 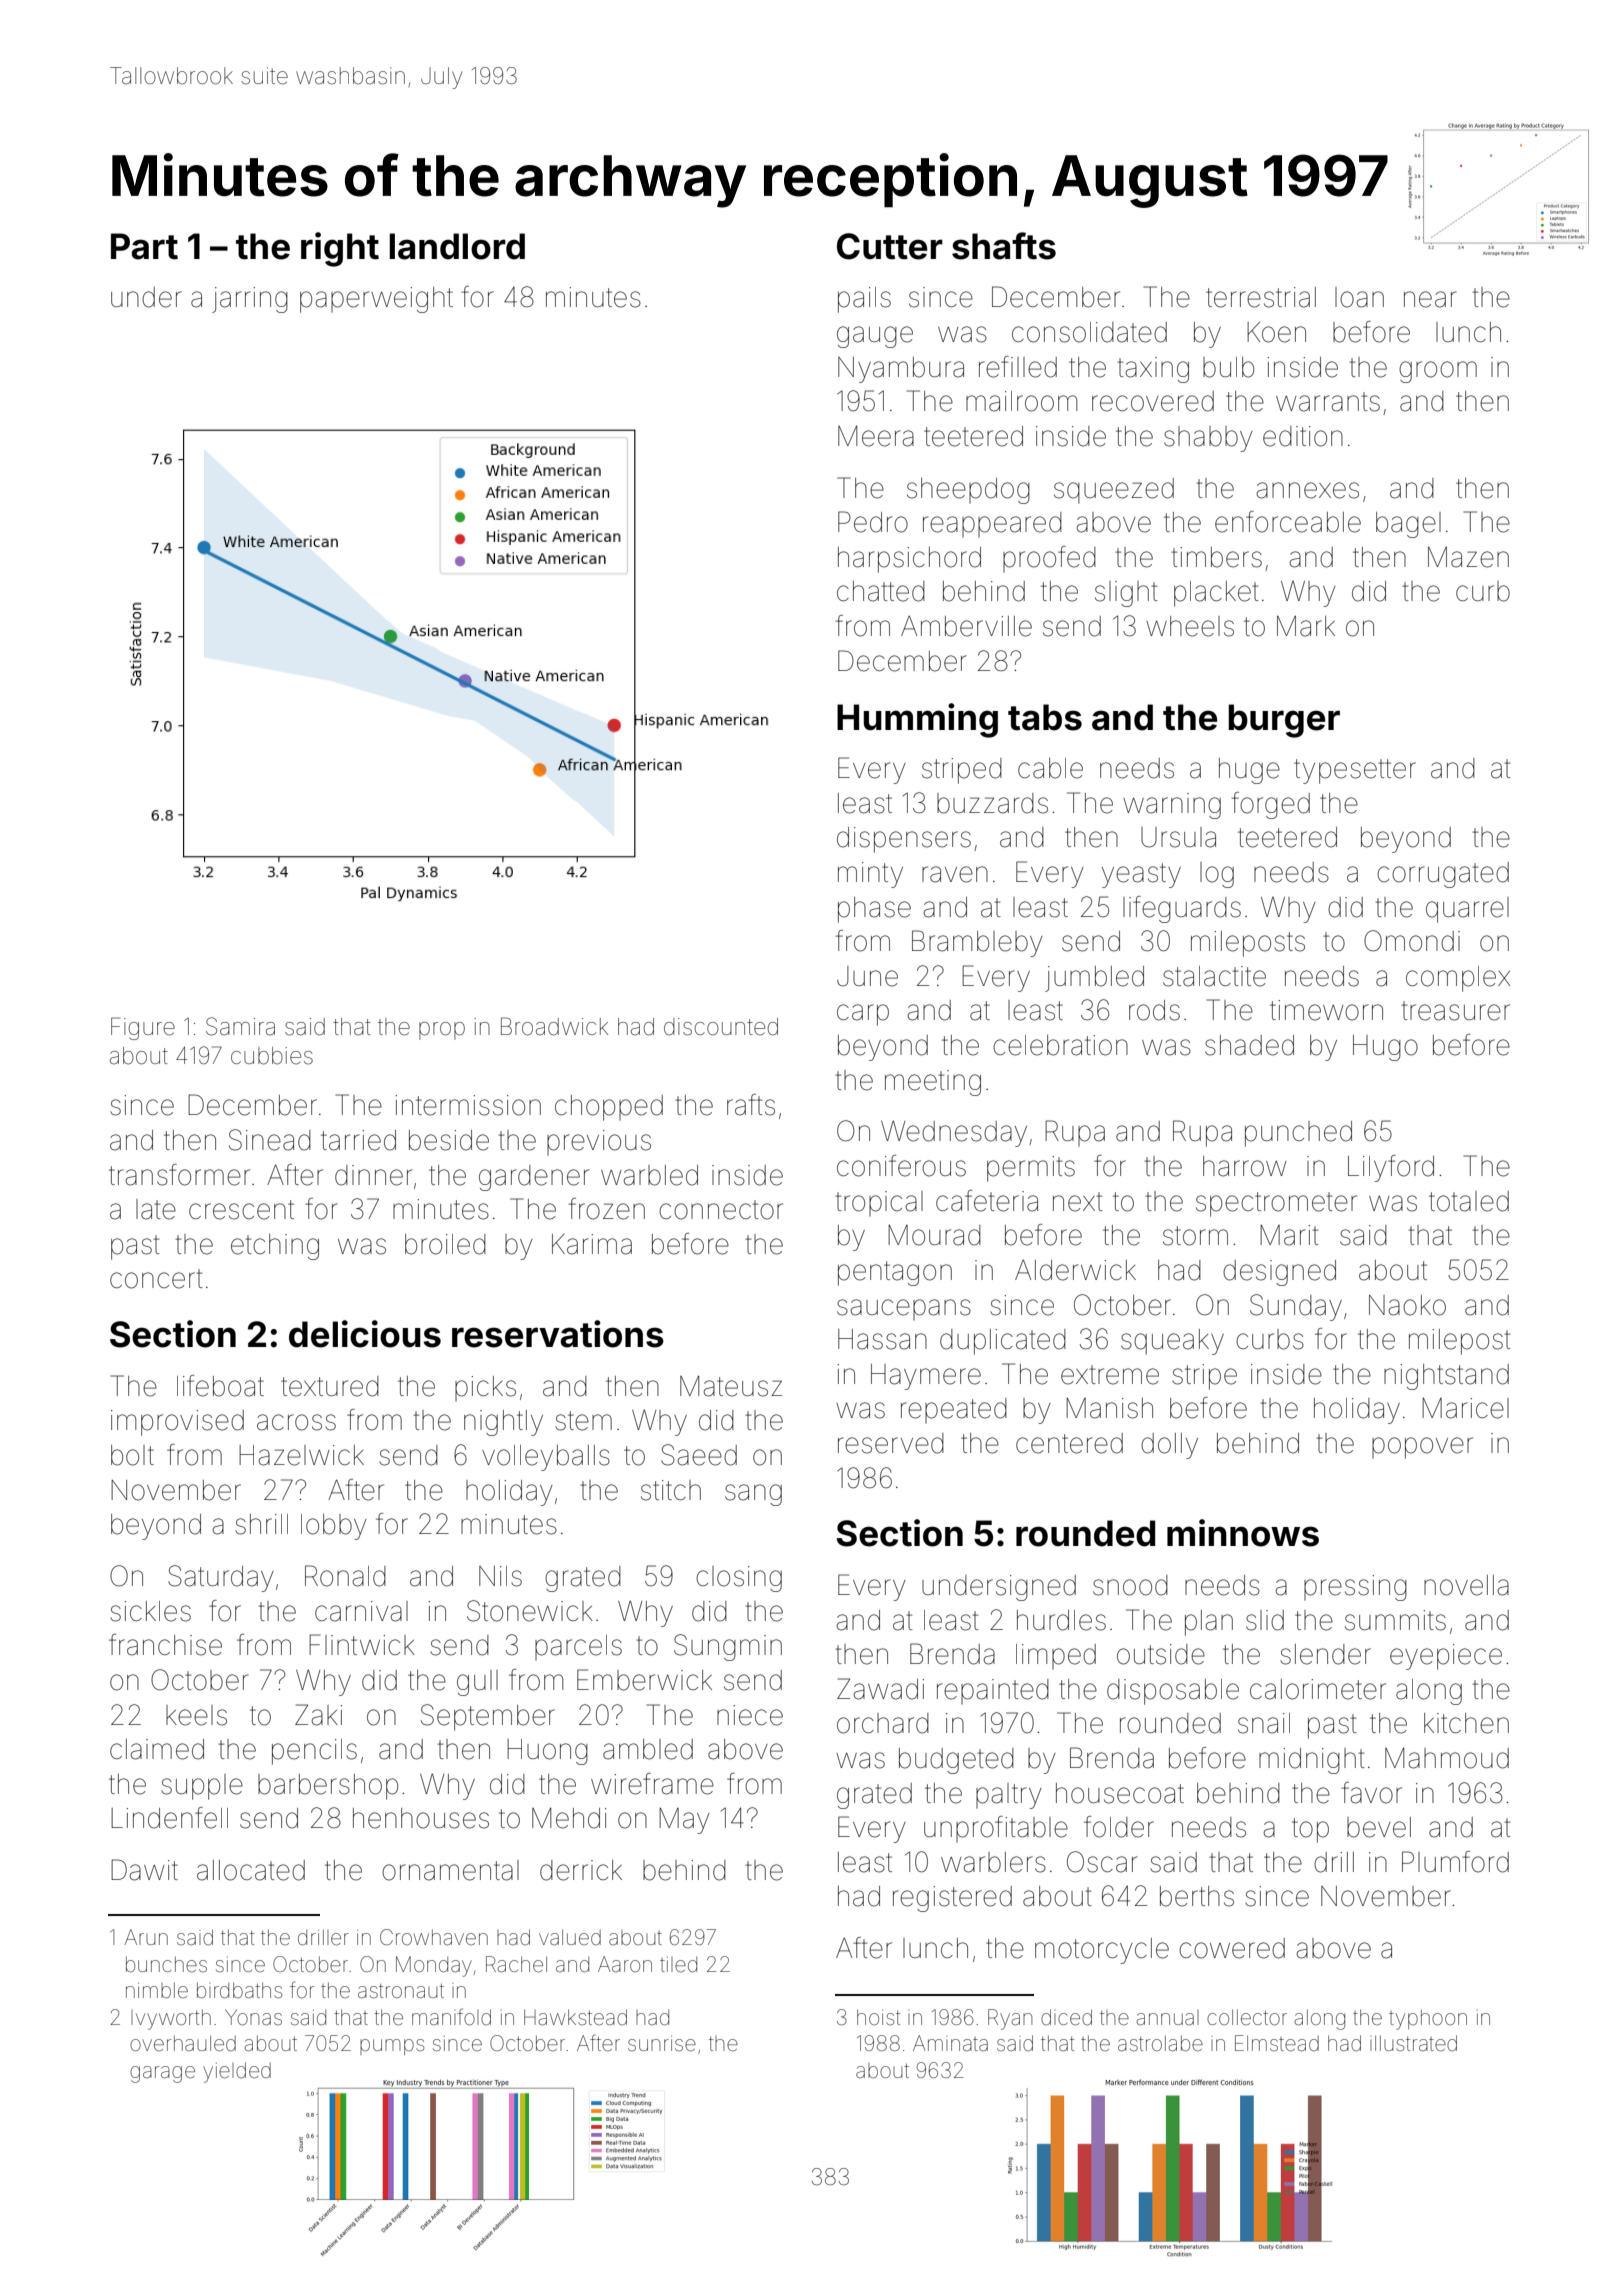 What do you see at coordinates (1467, 910) in the image?
I see `quarrel` at bounding box center [1467, 910].
